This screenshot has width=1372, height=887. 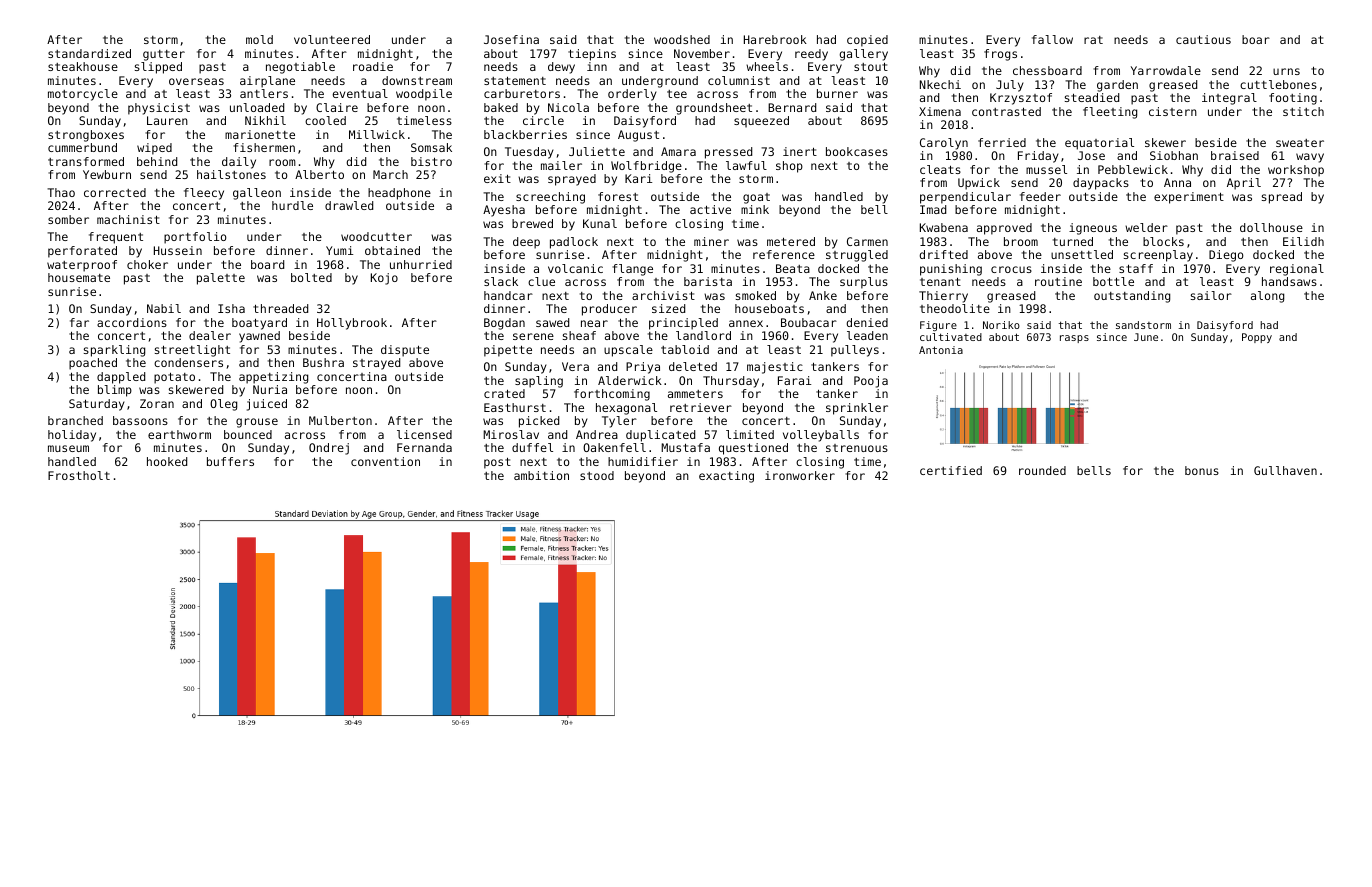 What do you see at coordinates (1267, 297) in the screenshot?
I see `along` at bounding box center [1267, 297].
